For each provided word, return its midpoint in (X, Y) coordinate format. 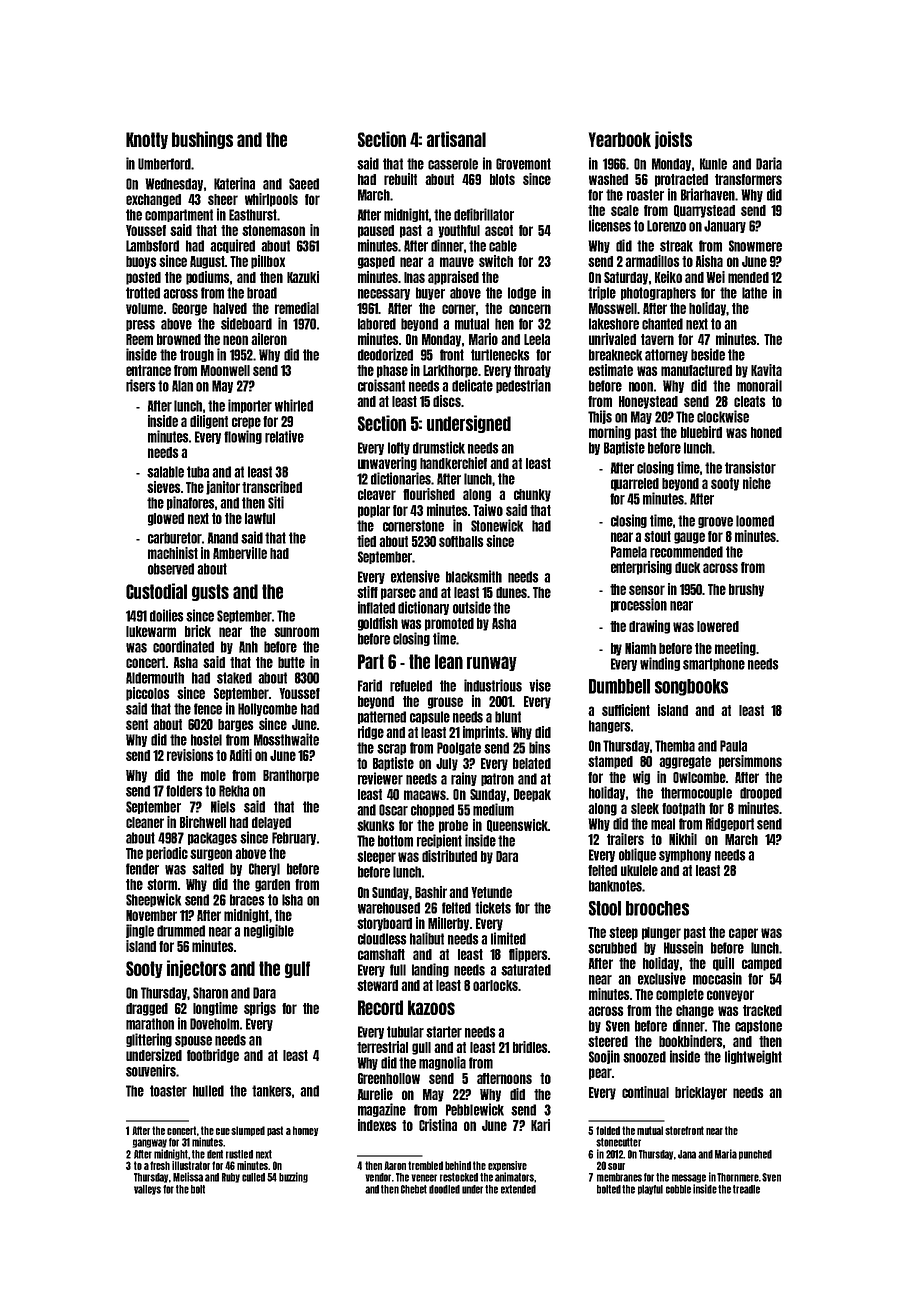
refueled (411, 686)
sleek (645, 808)
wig (641, 778)
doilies (167, 615)
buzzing (293, 1177)
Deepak (532, 795)
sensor (647, 590)
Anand (223, 538)
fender (142, 869)
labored (377, 324)
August (207, 262)
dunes (511, 592)
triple (602, 293)
